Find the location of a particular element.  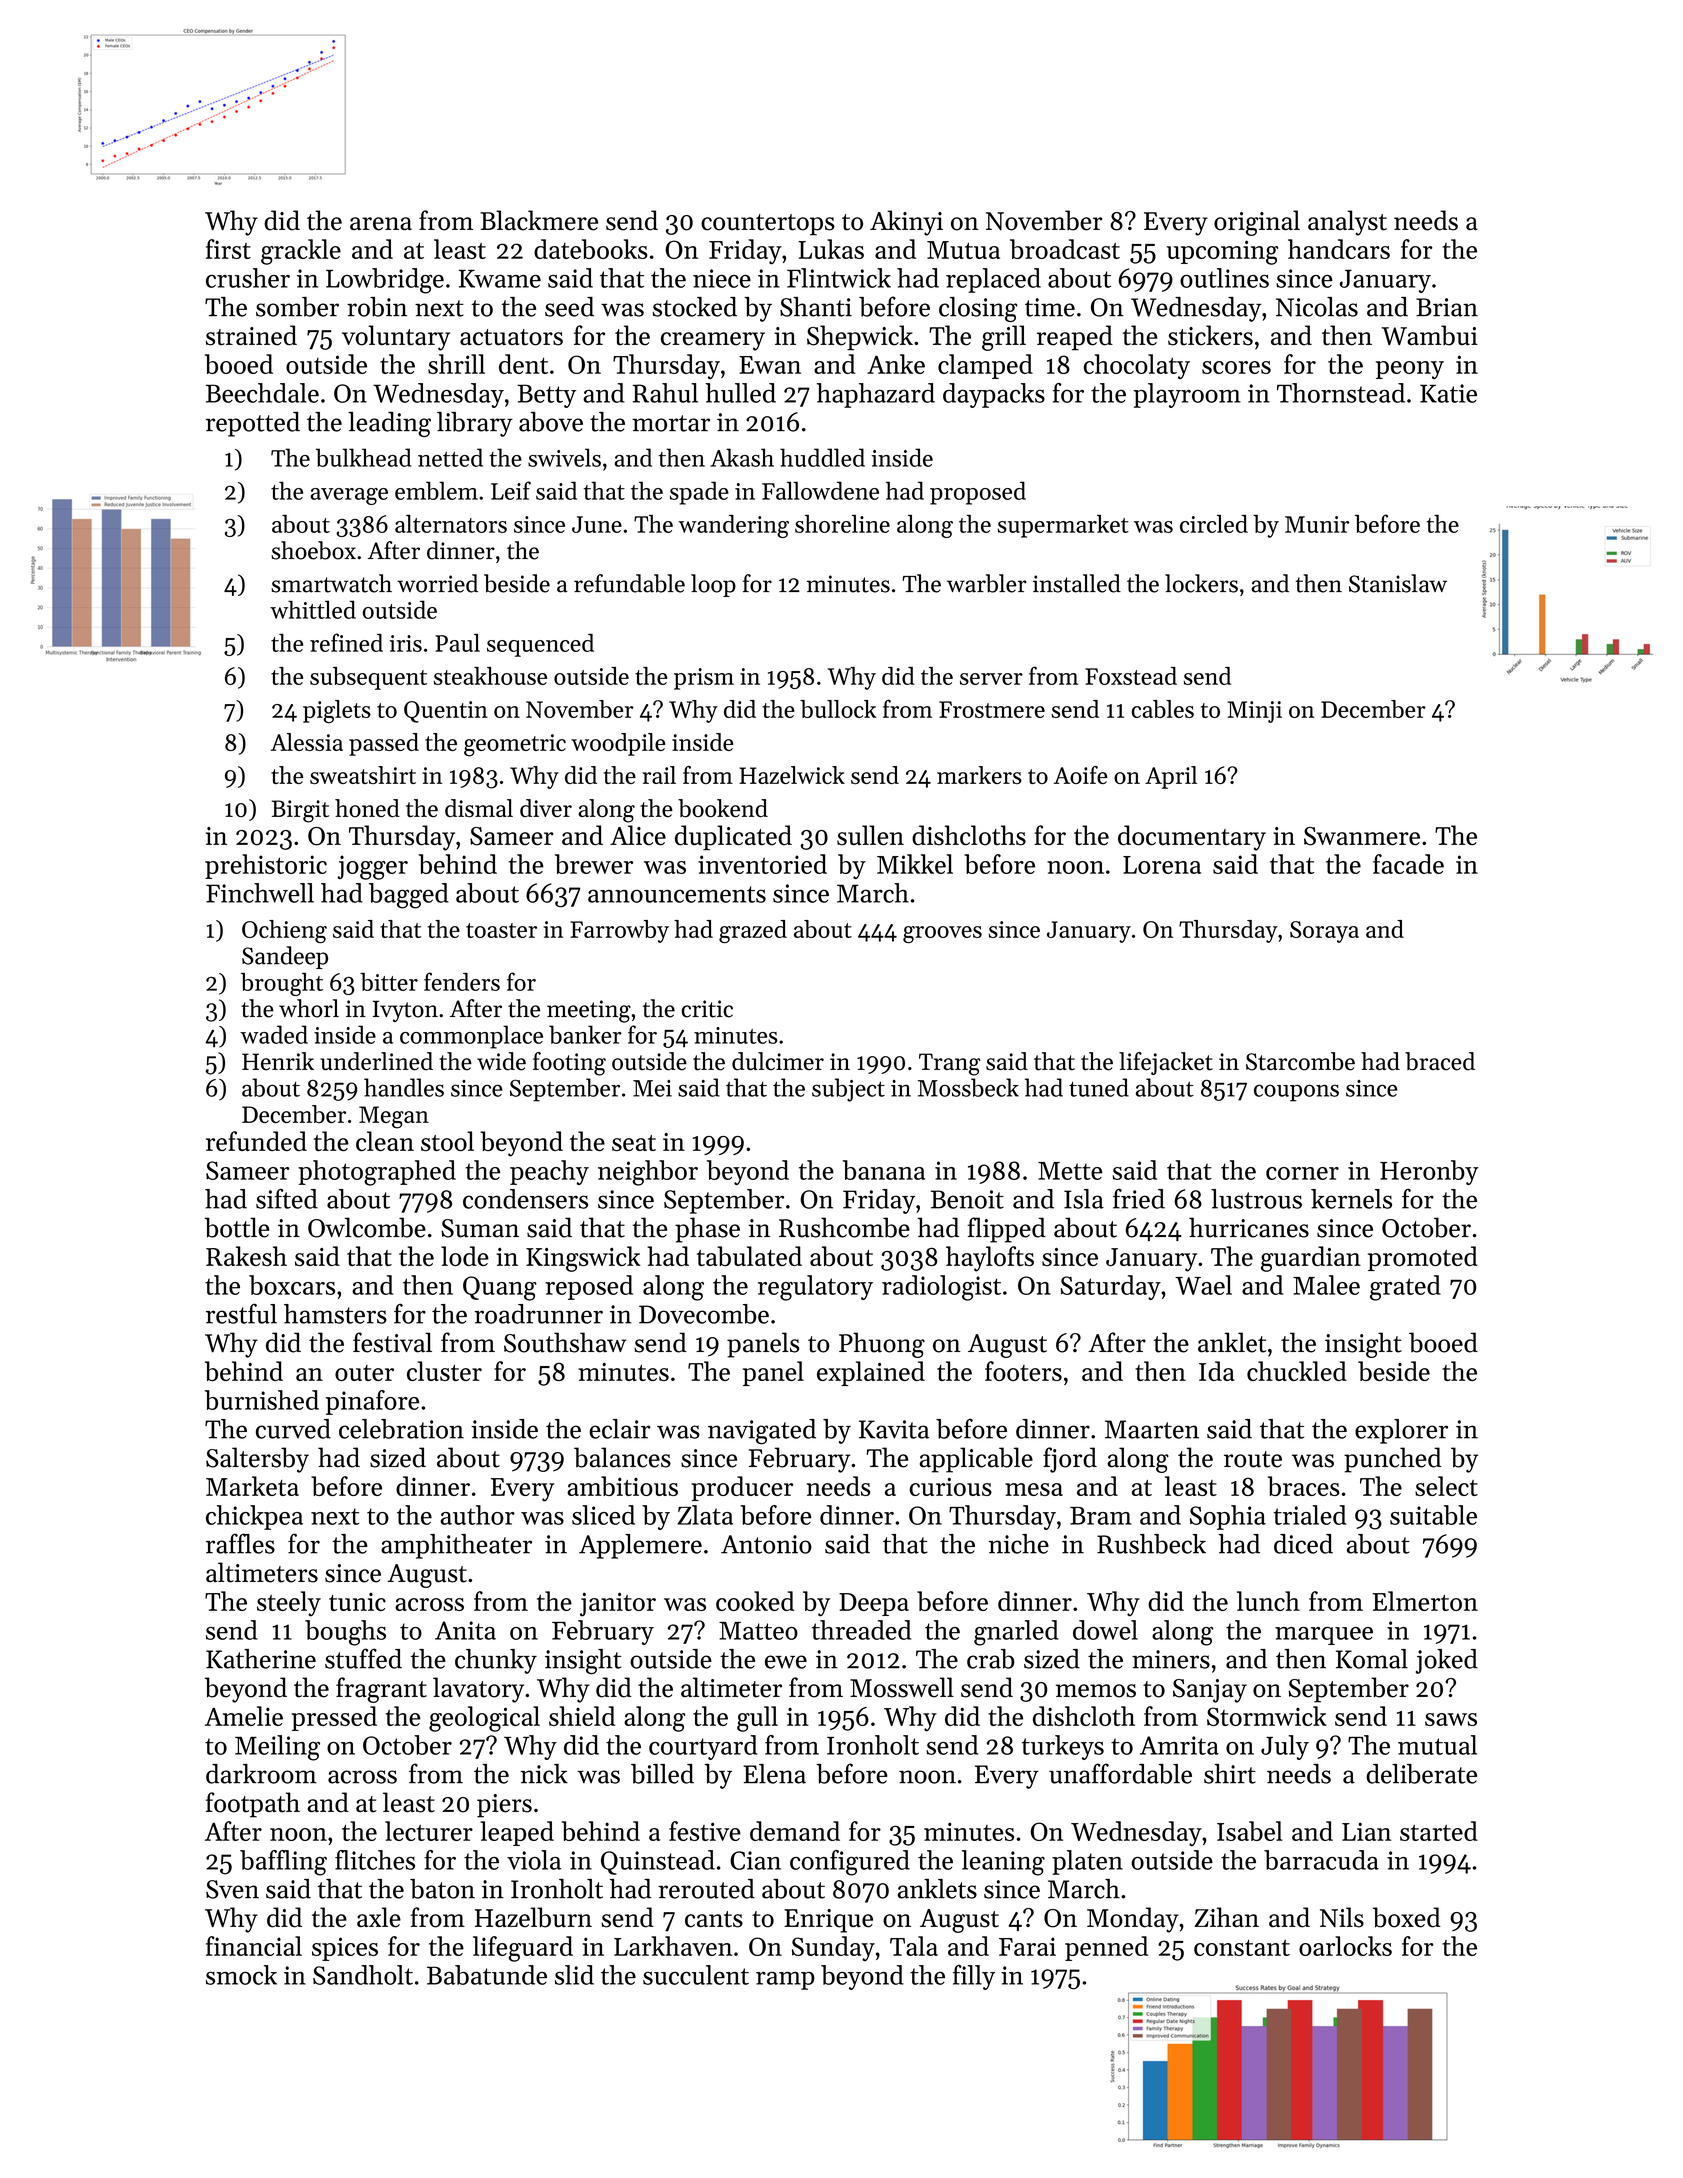

facade is located at coordinates (1408, 864).
